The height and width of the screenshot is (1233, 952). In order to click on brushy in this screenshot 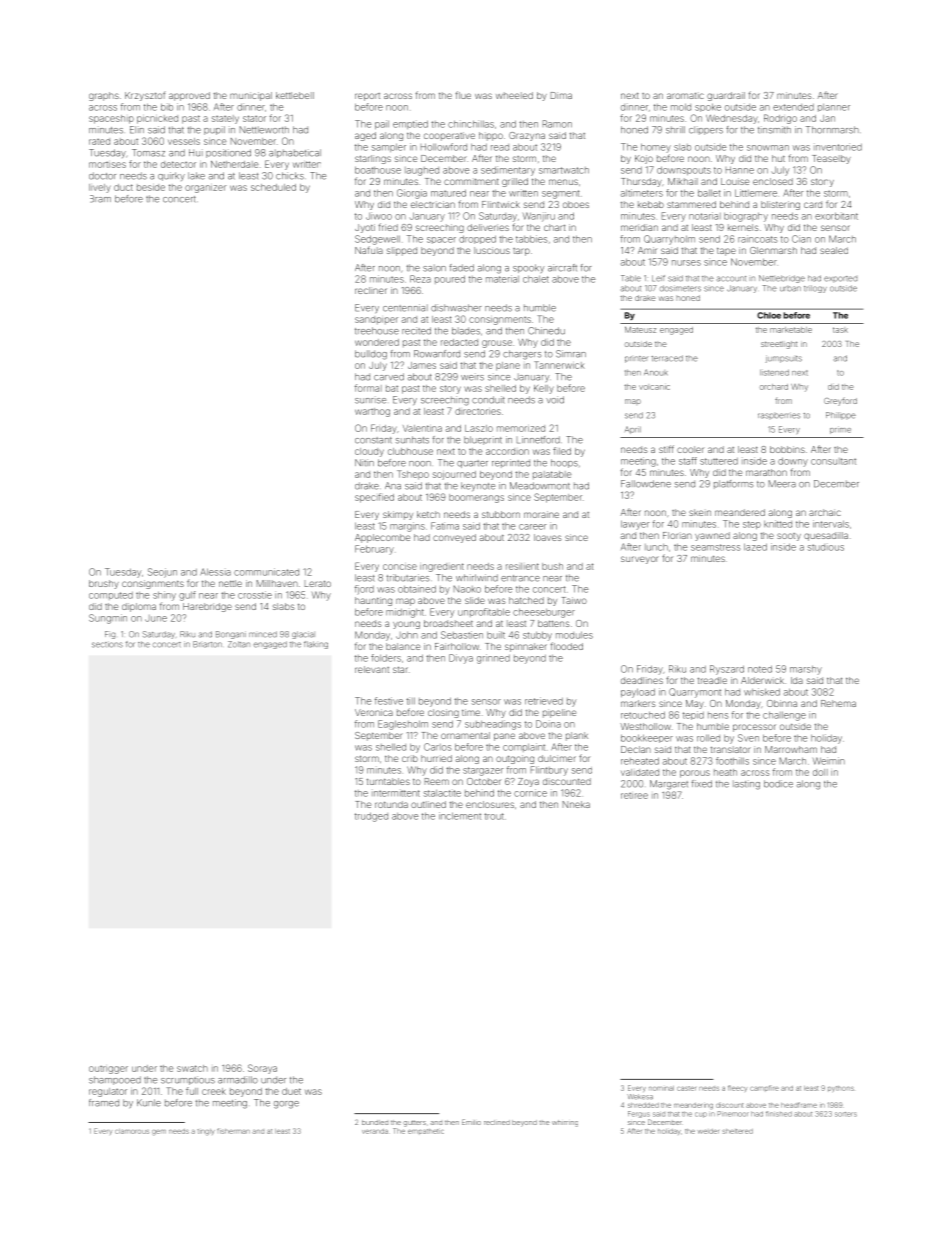, I will do `click(104, 584)`.
